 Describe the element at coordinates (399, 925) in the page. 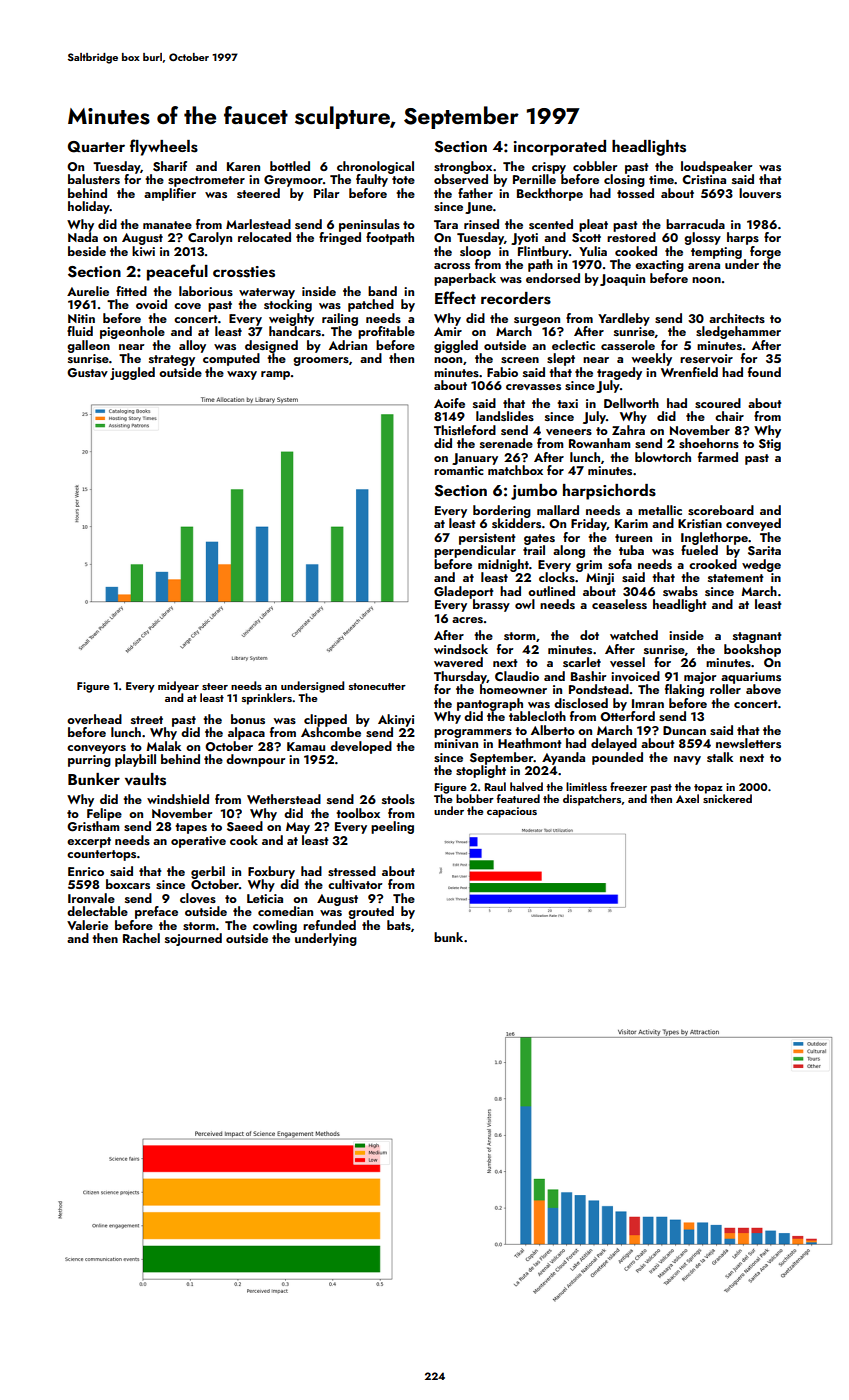

I see `bats` at that location.
